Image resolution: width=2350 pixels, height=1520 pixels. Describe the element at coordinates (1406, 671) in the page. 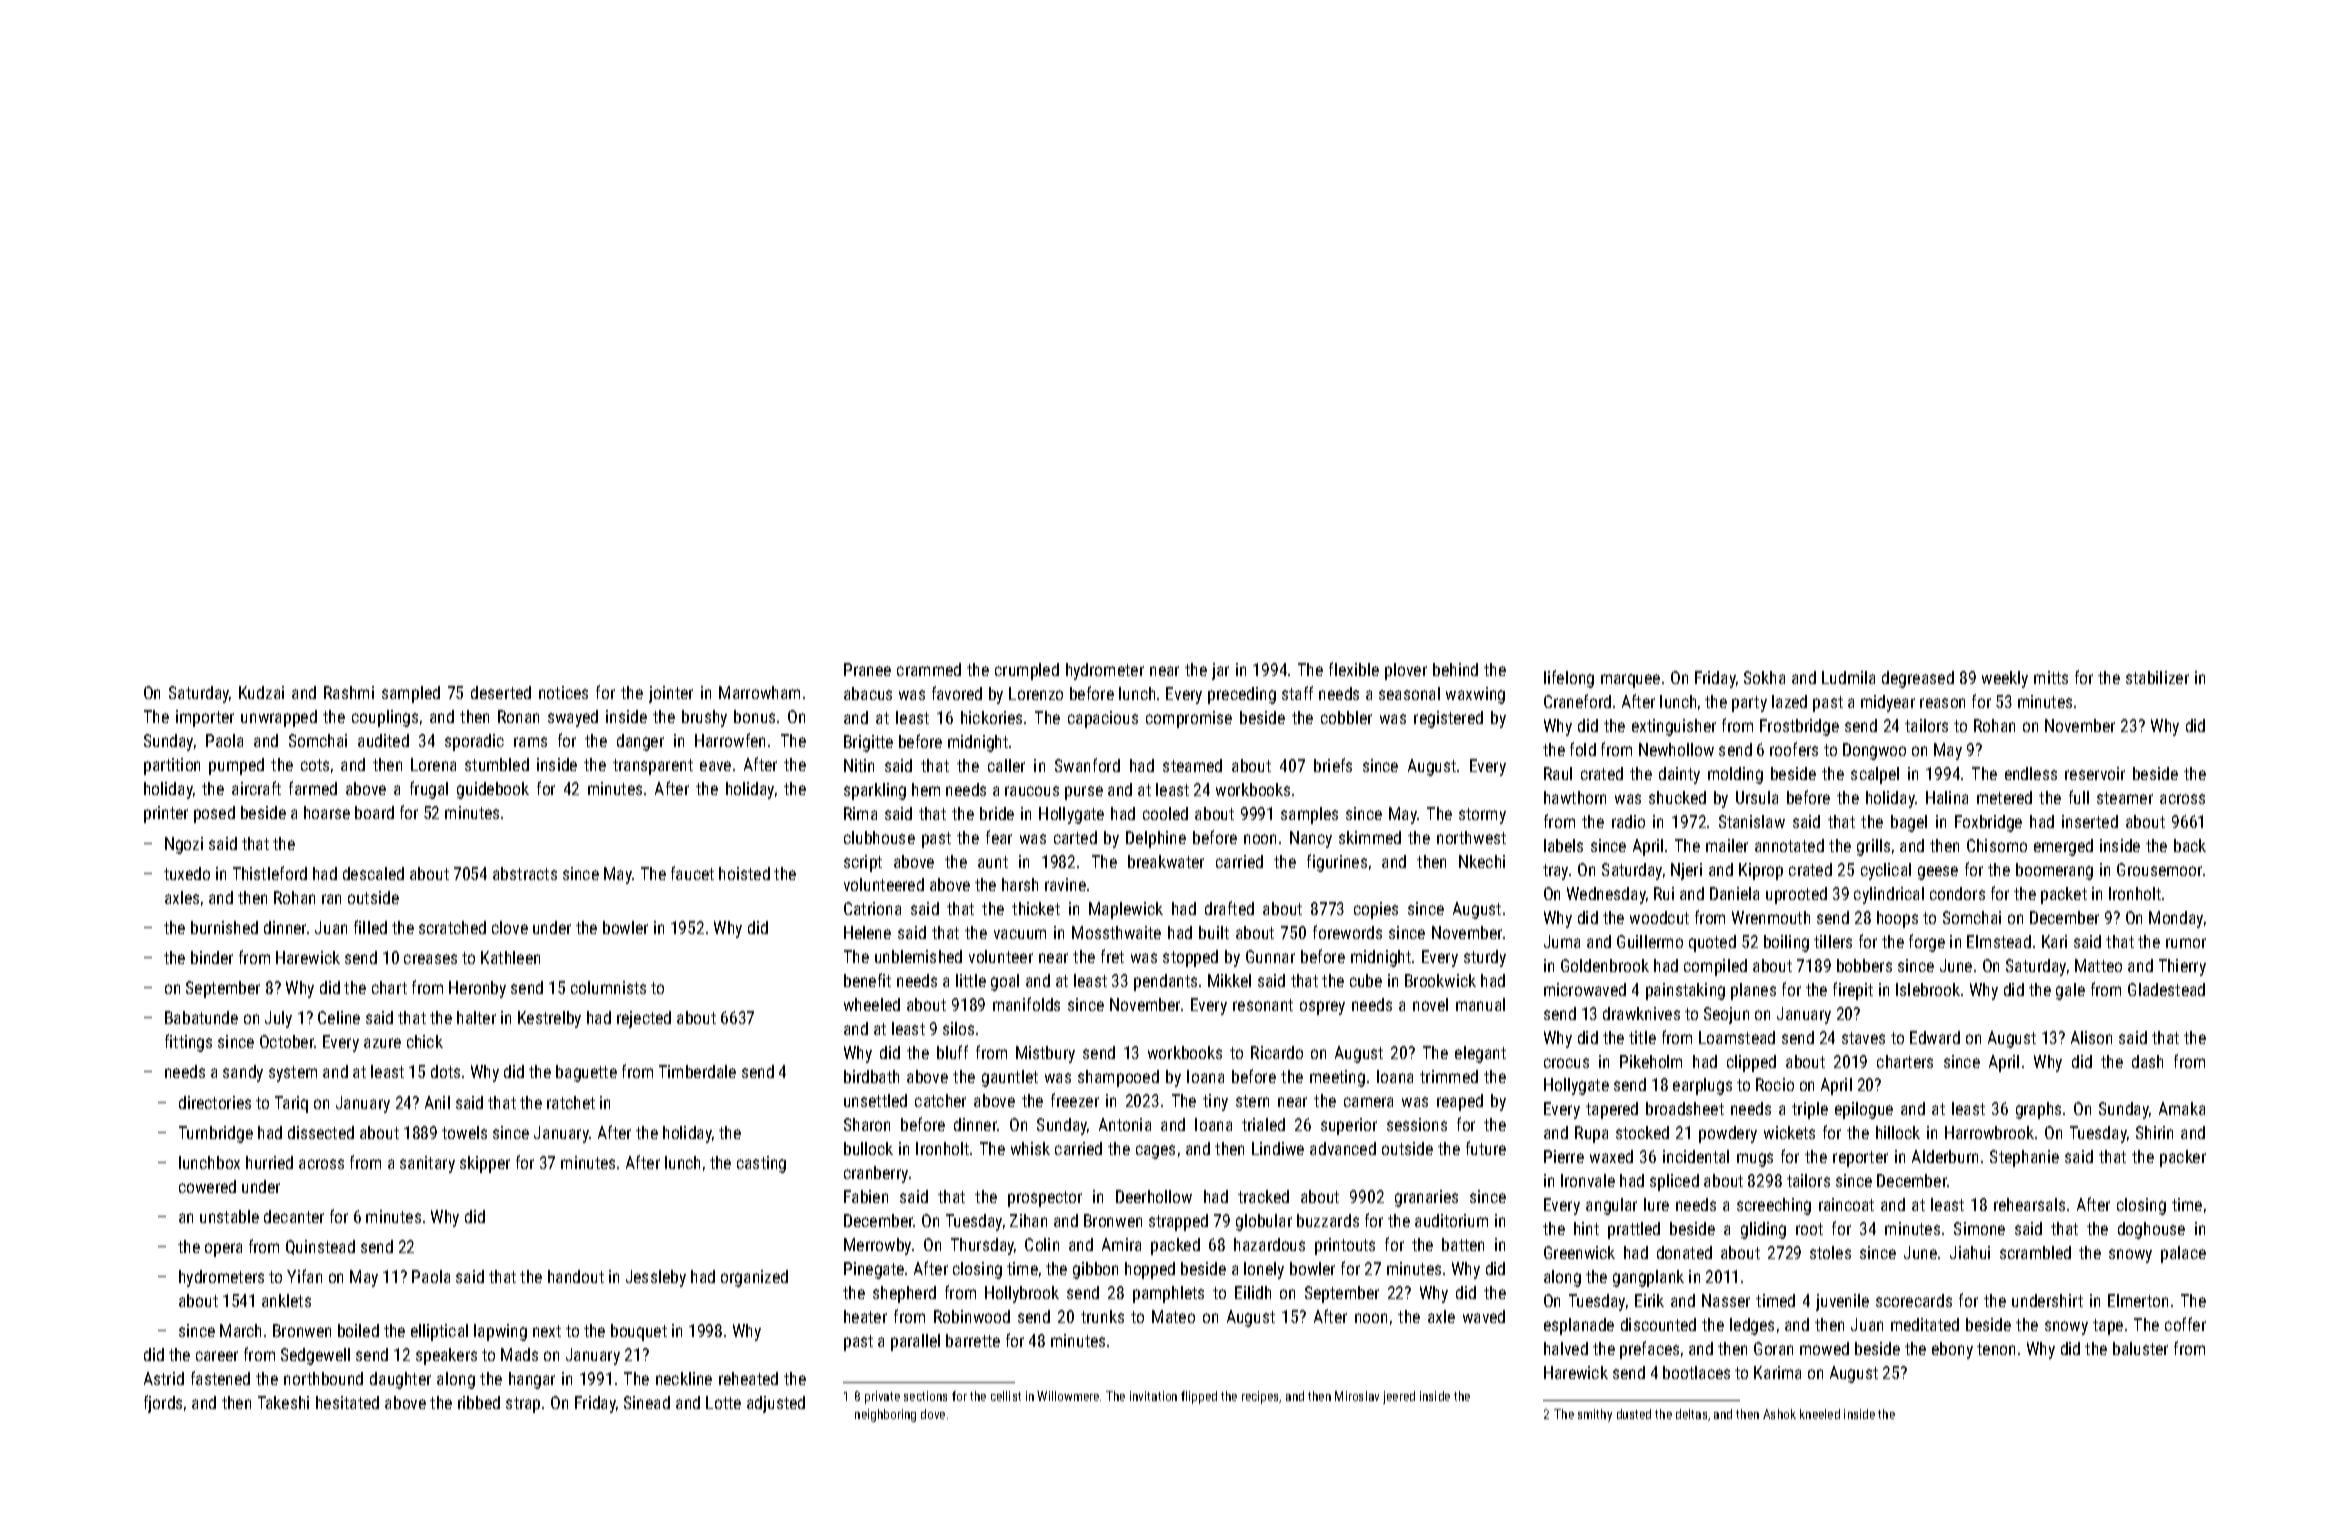

I see `plover` at that location.
